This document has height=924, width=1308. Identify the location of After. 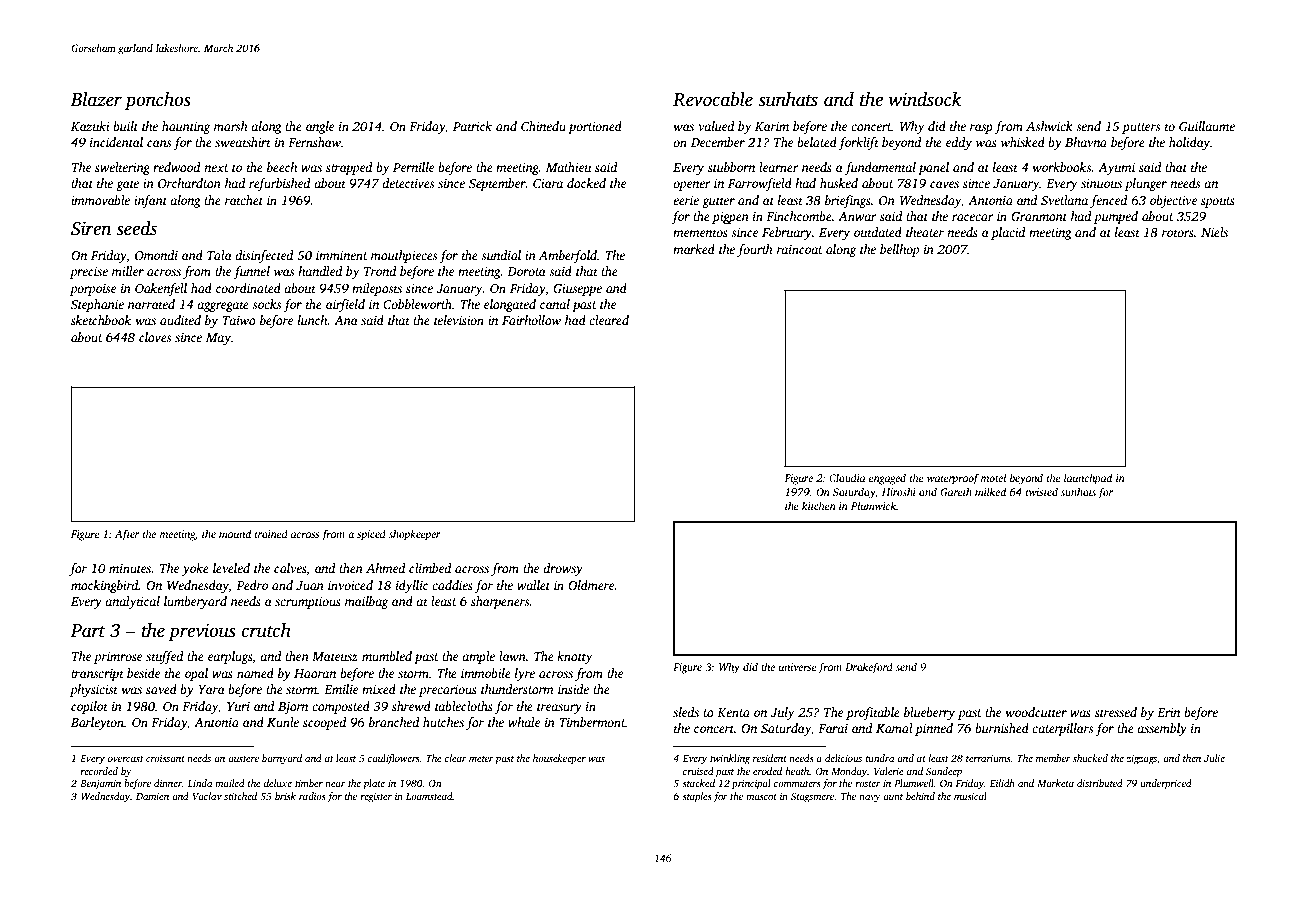
(127, 535).
